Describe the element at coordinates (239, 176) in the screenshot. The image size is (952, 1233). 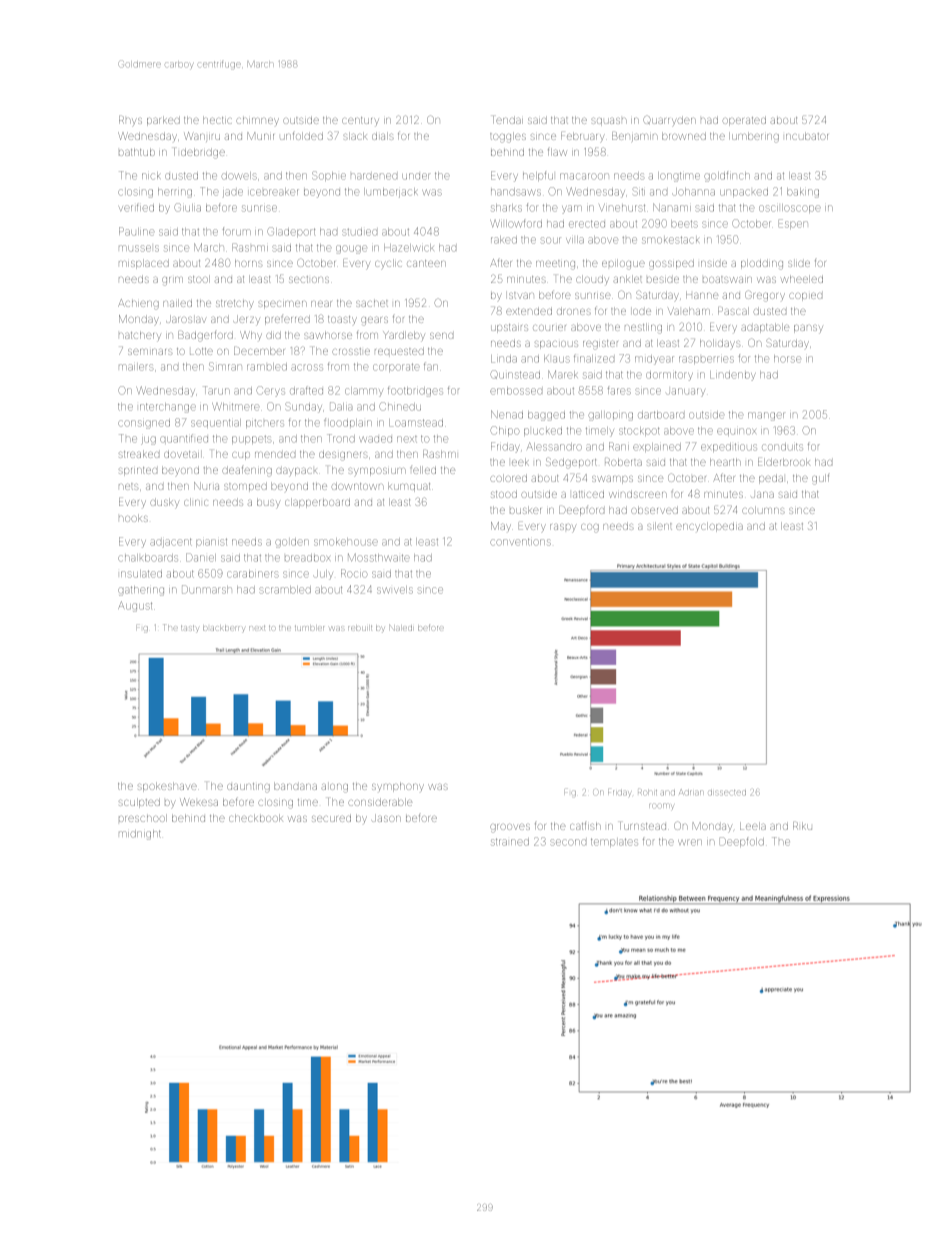
I see `dowels` at that location.
